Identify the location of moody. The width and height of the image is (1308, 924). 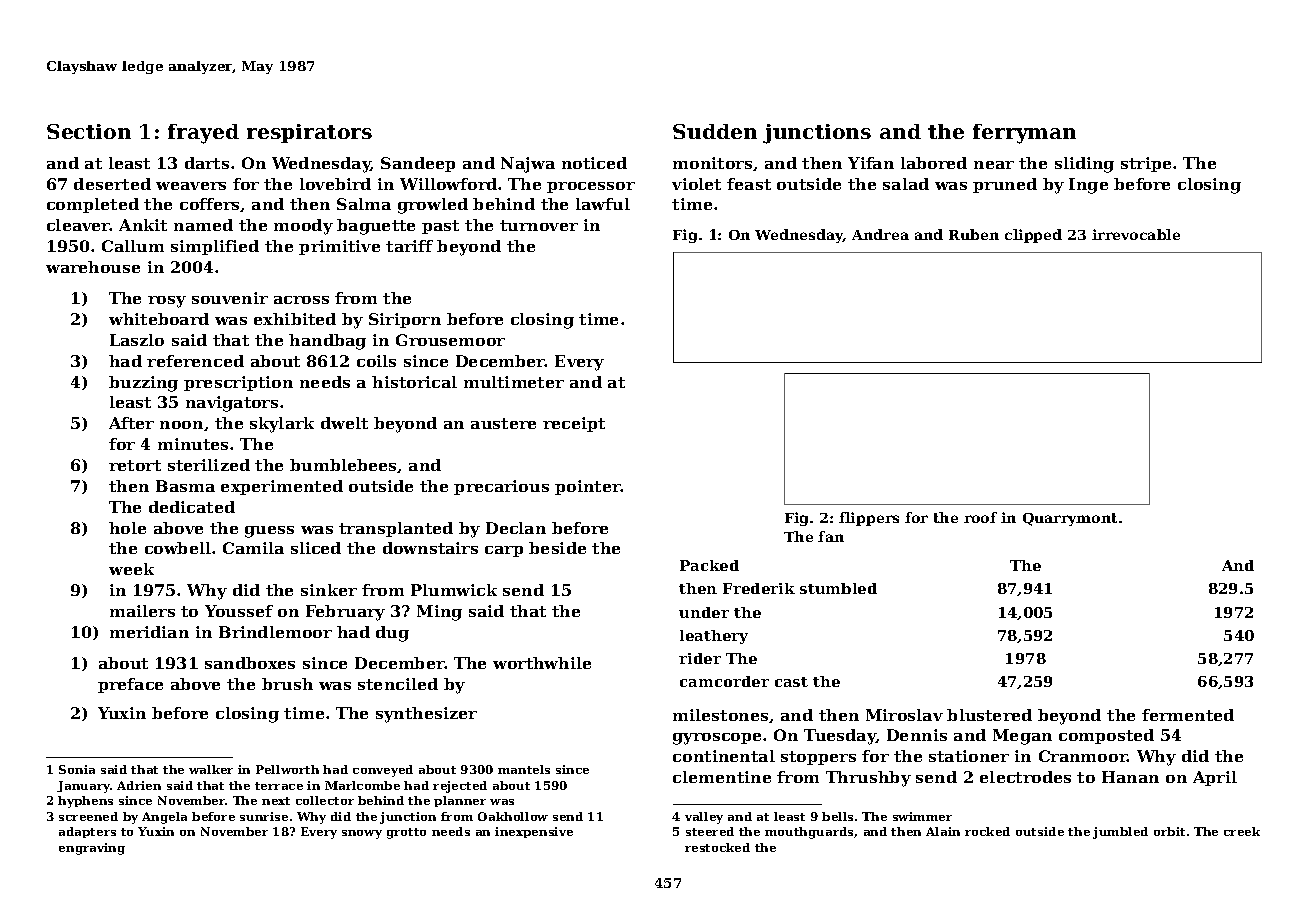
(303, 227).
